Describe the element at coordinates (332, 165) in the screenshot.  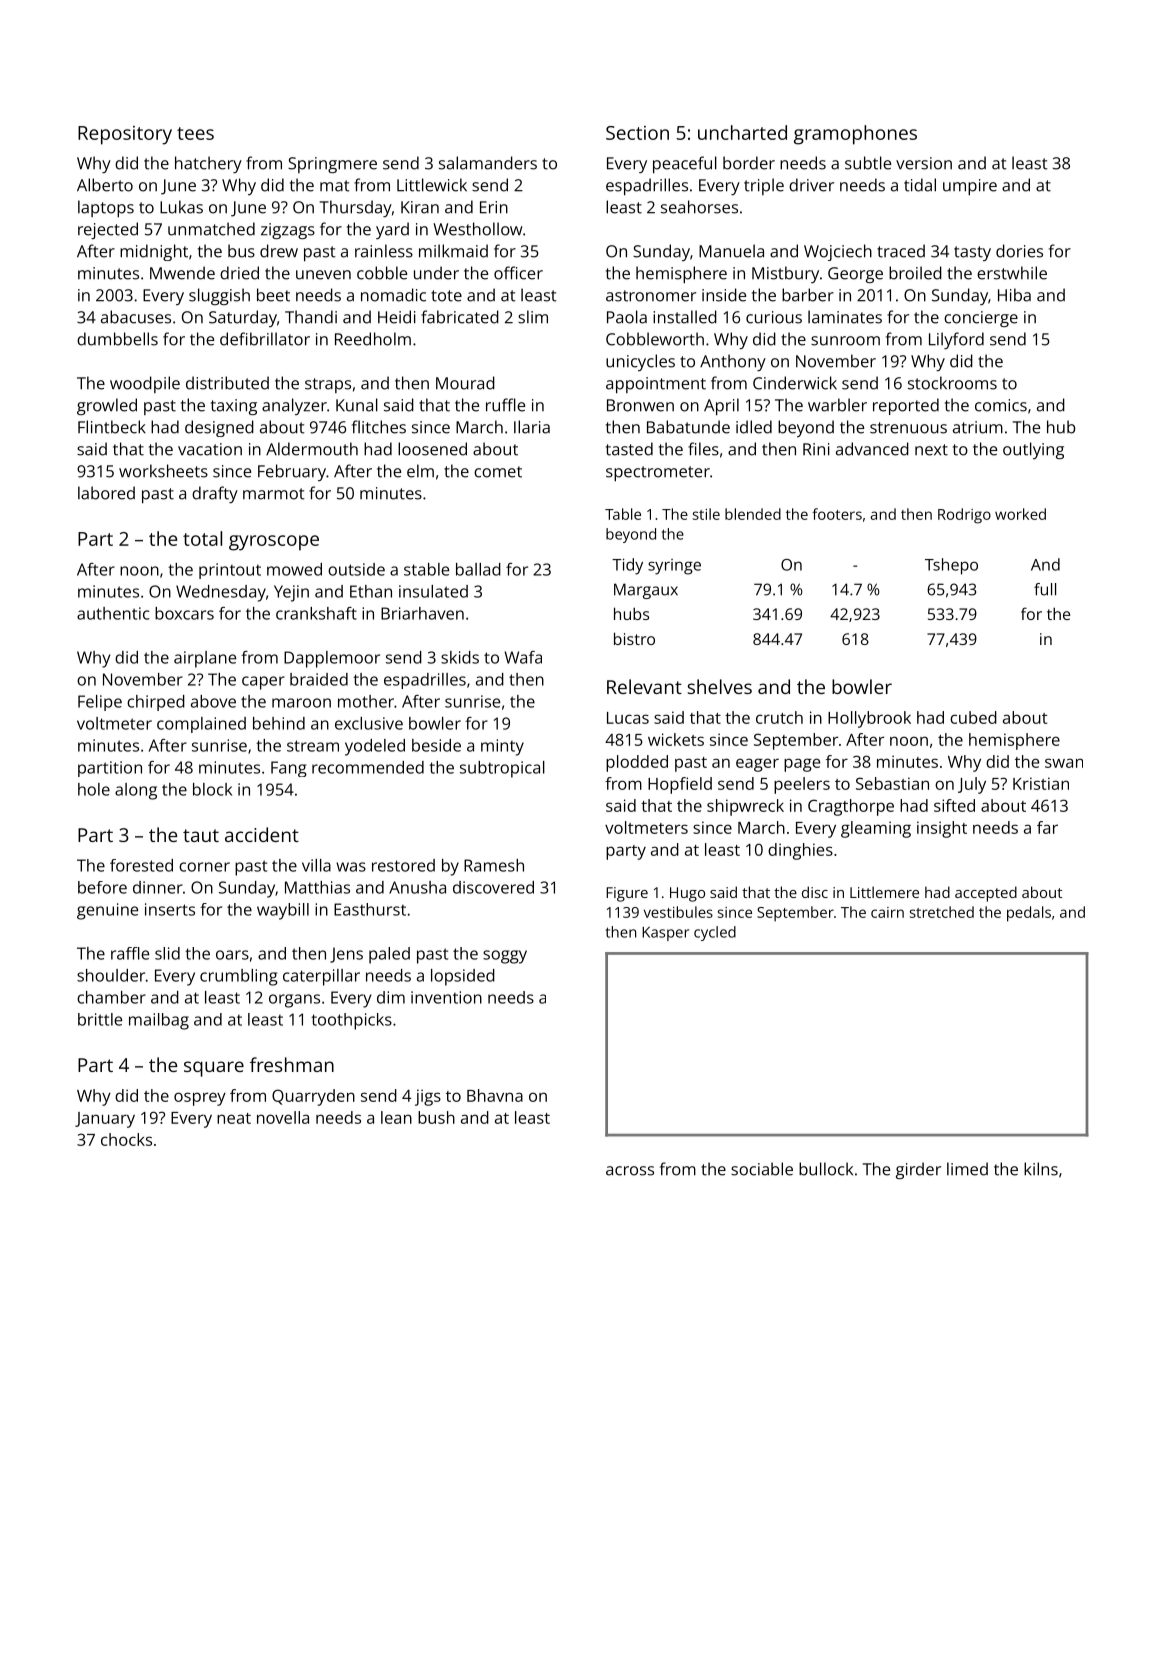
I see `Springmere` at that location.
